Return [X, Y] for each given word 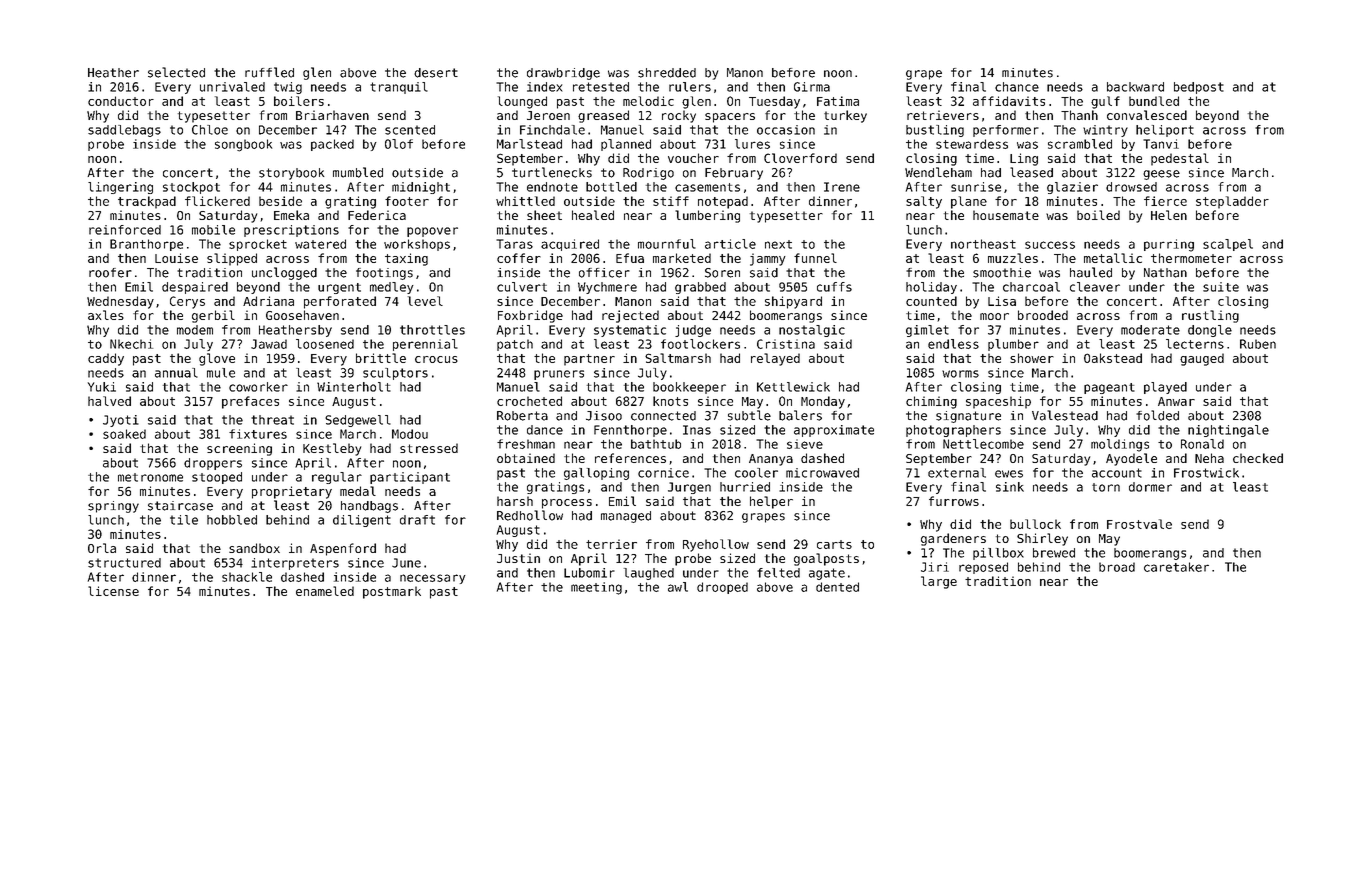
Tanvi [1161, 144]
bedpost [1199, 88]
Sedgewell [358, 421]
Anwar [1176, 401]
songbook [243, 145]
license [113, 591]
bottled [611, 187]
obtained [526, 458]
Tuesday [774, 102]
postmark [392, 592]
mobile [213, 230]
